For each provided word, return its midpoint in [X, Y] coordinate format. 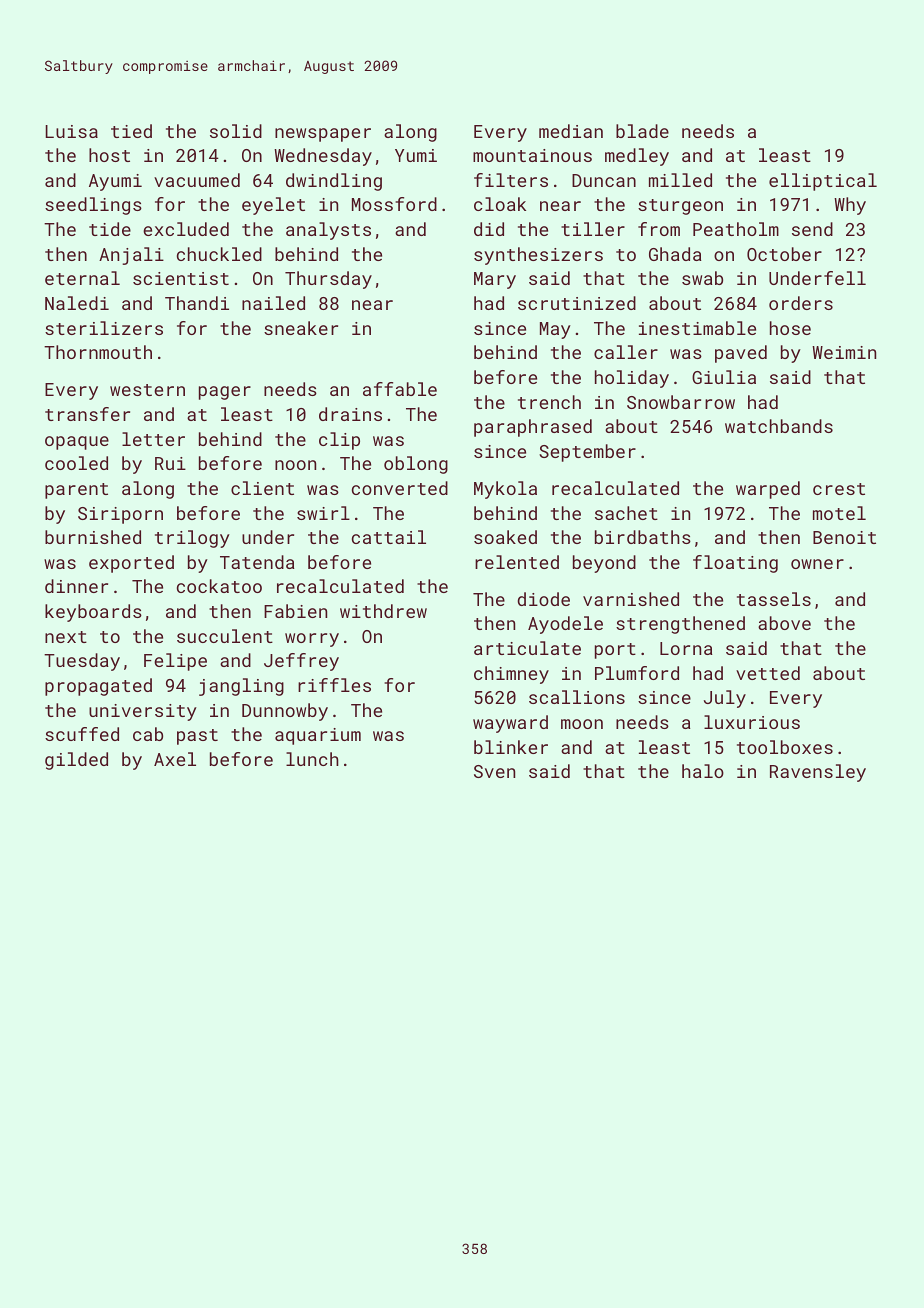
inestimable [697, 328]
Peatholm [736, 229]
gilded [76, 761]
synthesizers [538, 256]
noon [295, 465]
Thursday [328, 280]
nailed [273, 303]
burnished [93, 537]
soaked [505, 537]
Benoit [844, 537]
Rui [170, 463]
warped [768, 490]
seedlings [93, 206]
